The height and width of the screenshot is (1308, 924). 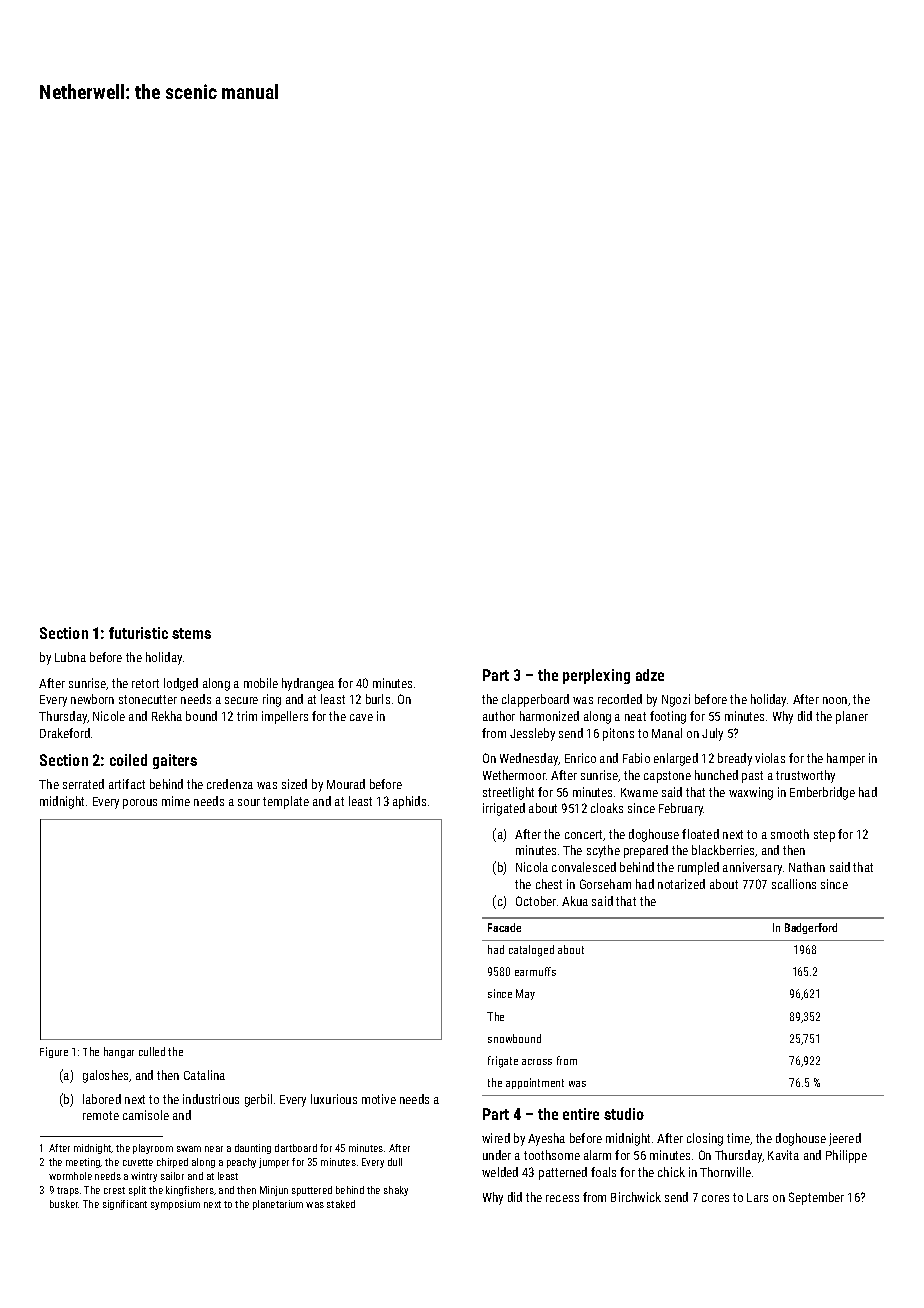 What do you see at coordinates (700, 834) in the screenshot?
I see `floated` at bounding box center [700, 834].
